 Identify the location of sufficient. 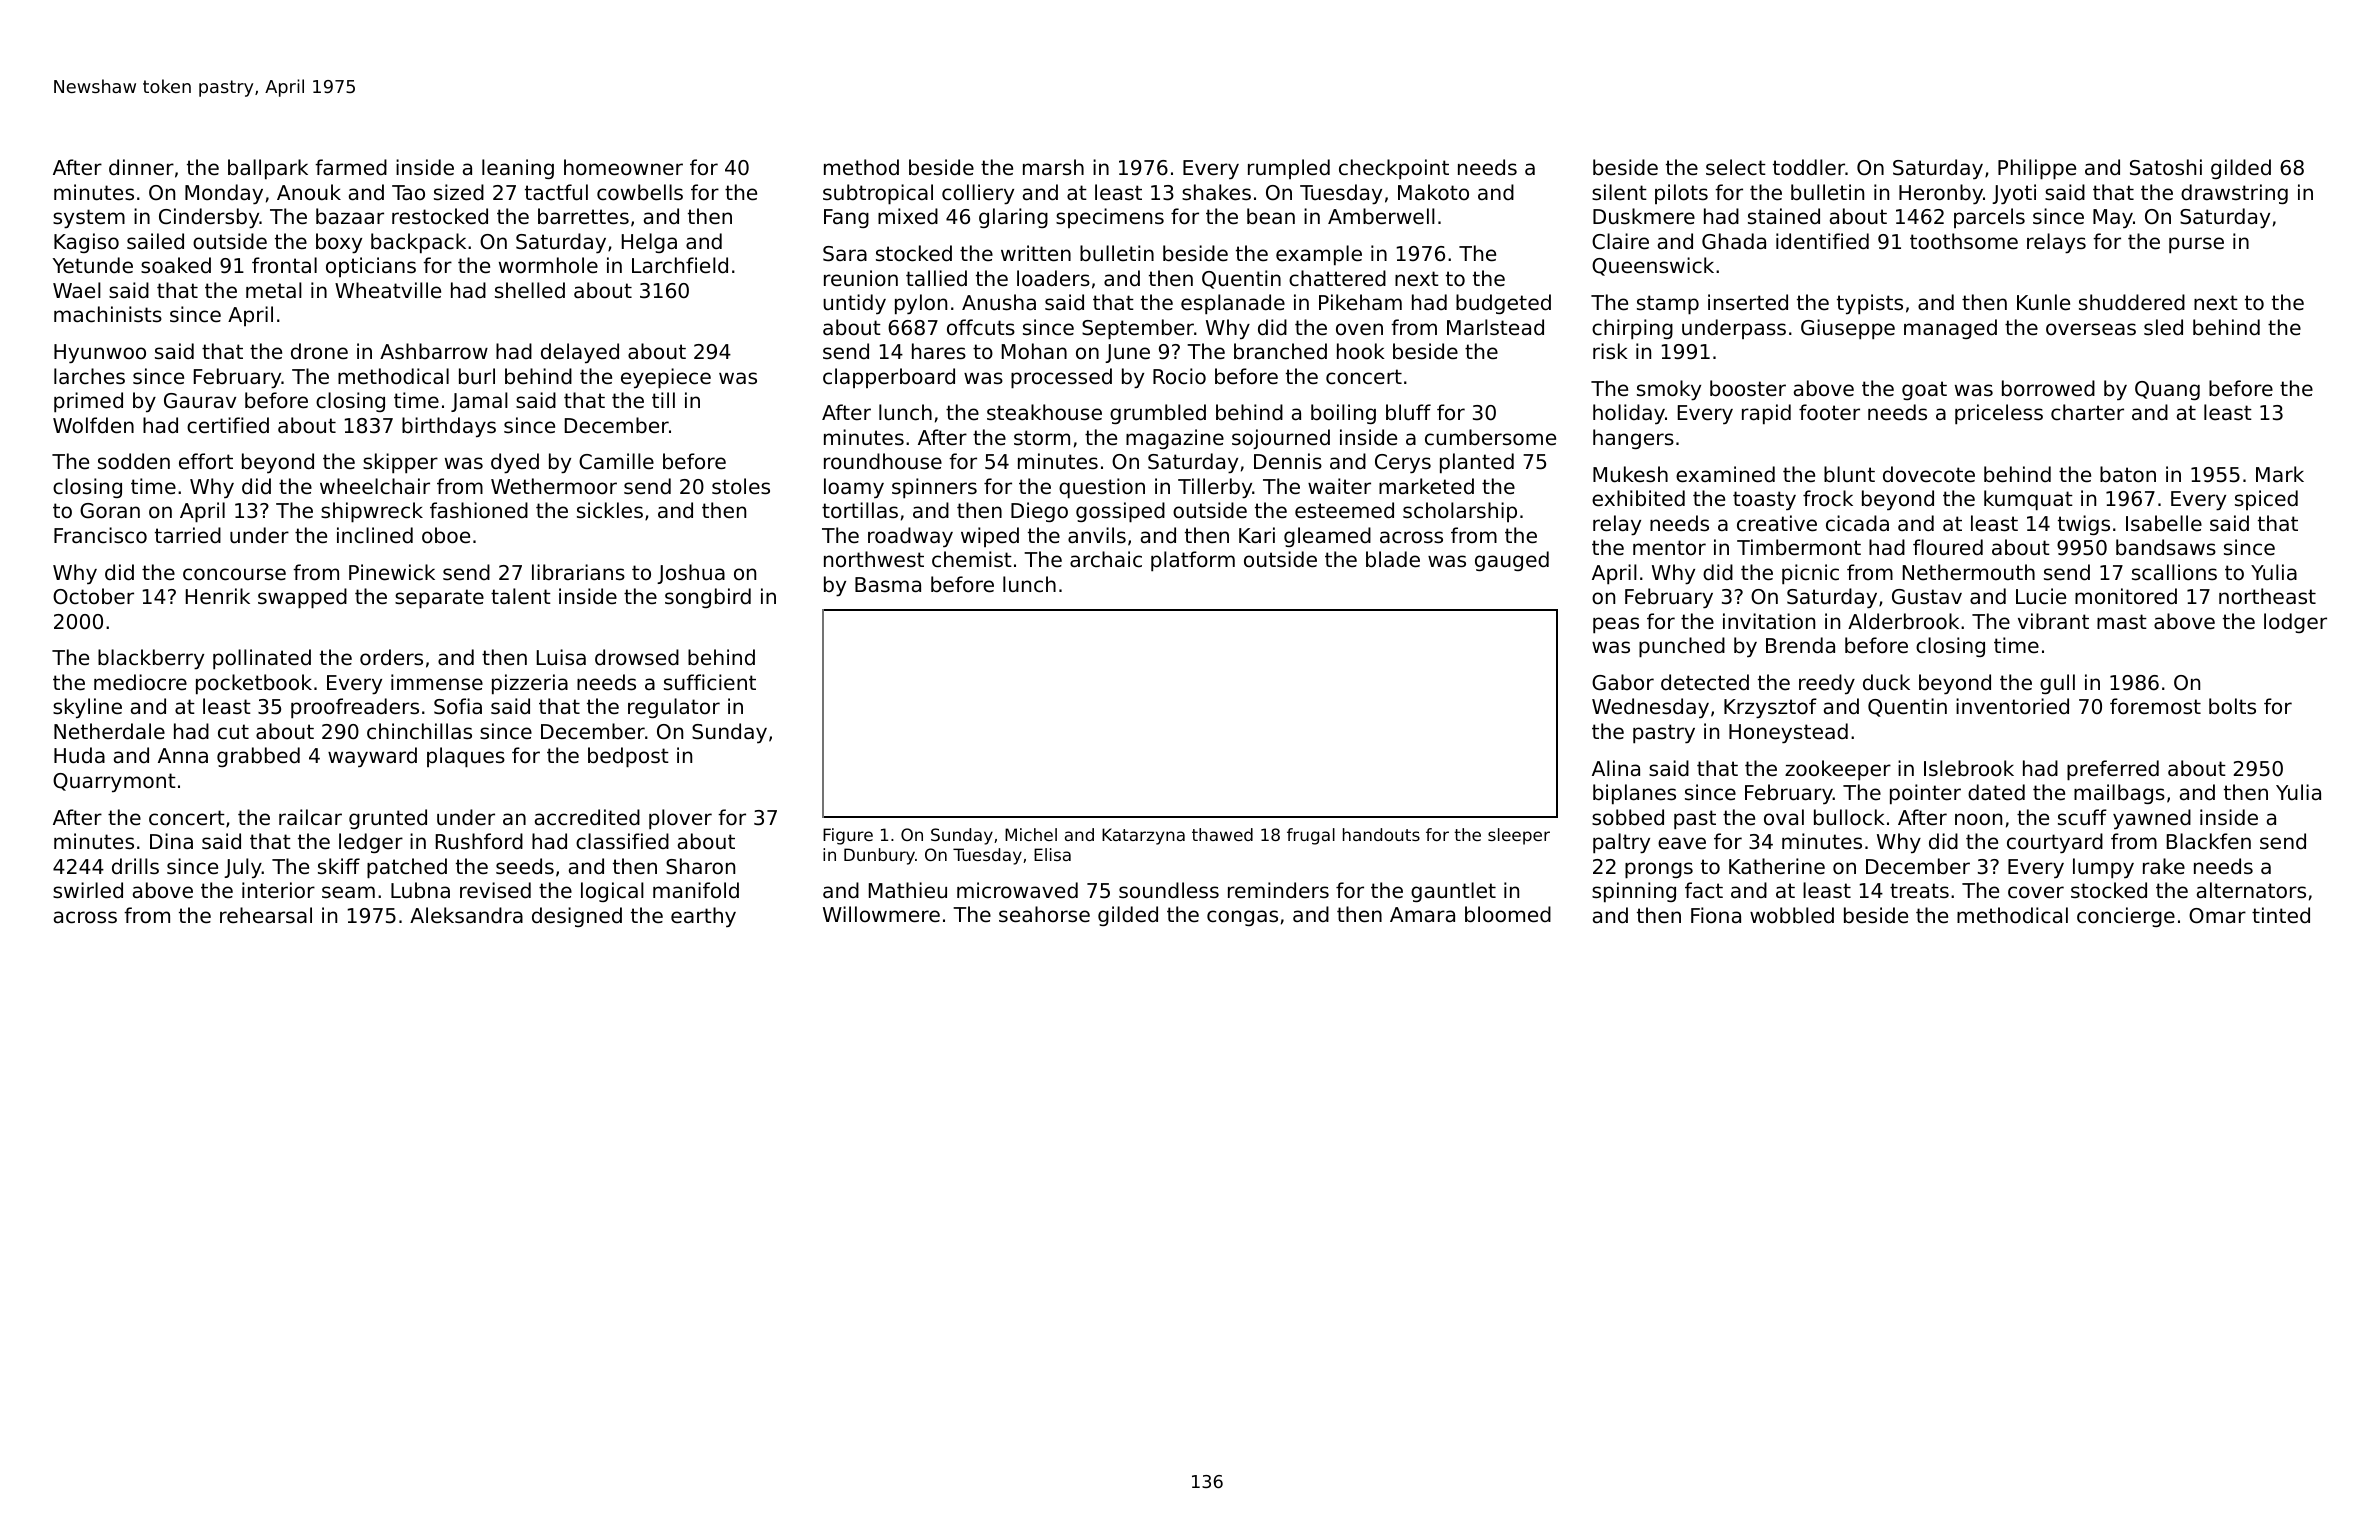
(710, 682).
